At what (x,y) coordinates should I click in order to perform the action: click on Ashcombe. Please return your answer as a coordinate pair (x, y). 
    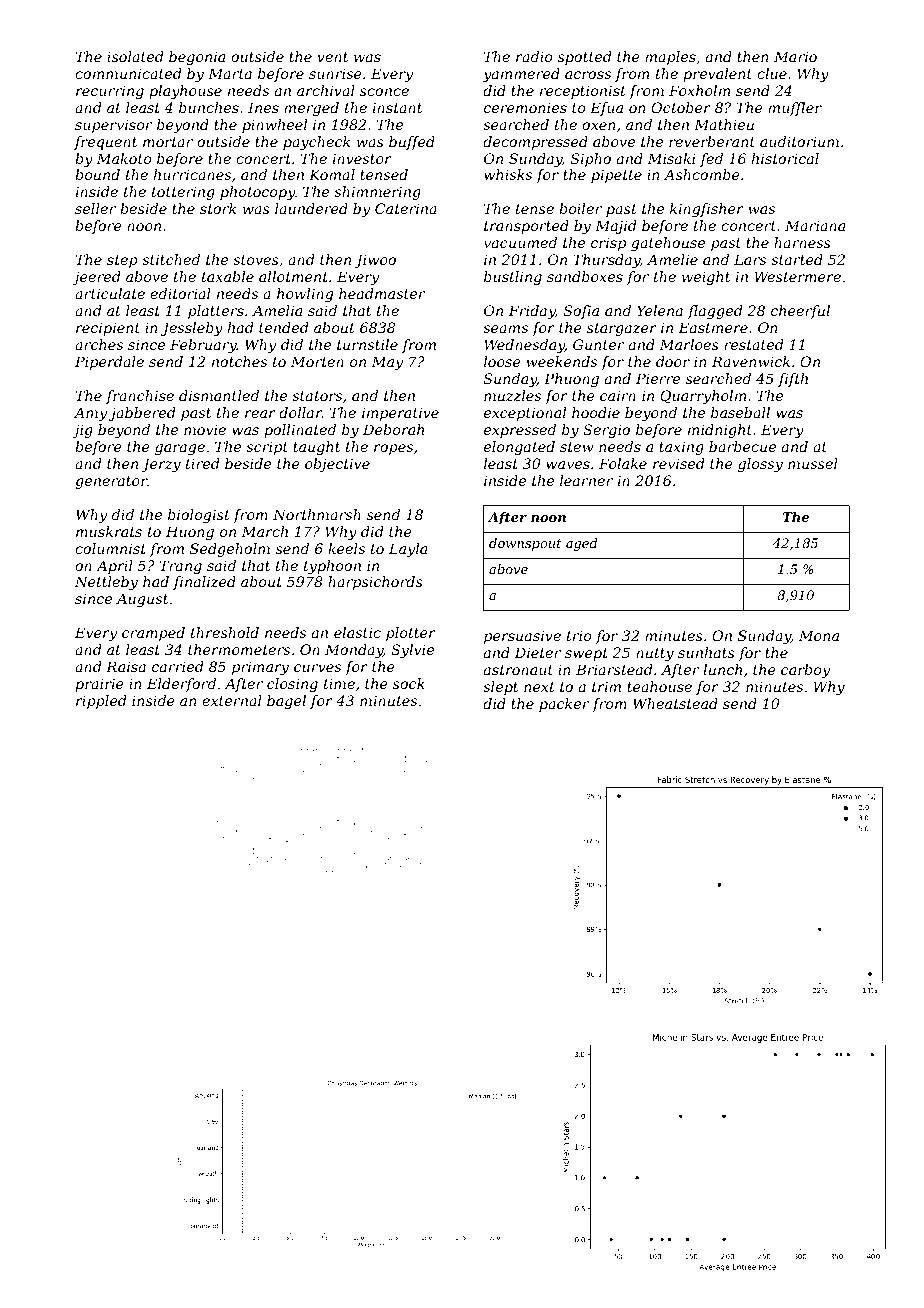
    Looking at the image, I should click on (702, 174).
